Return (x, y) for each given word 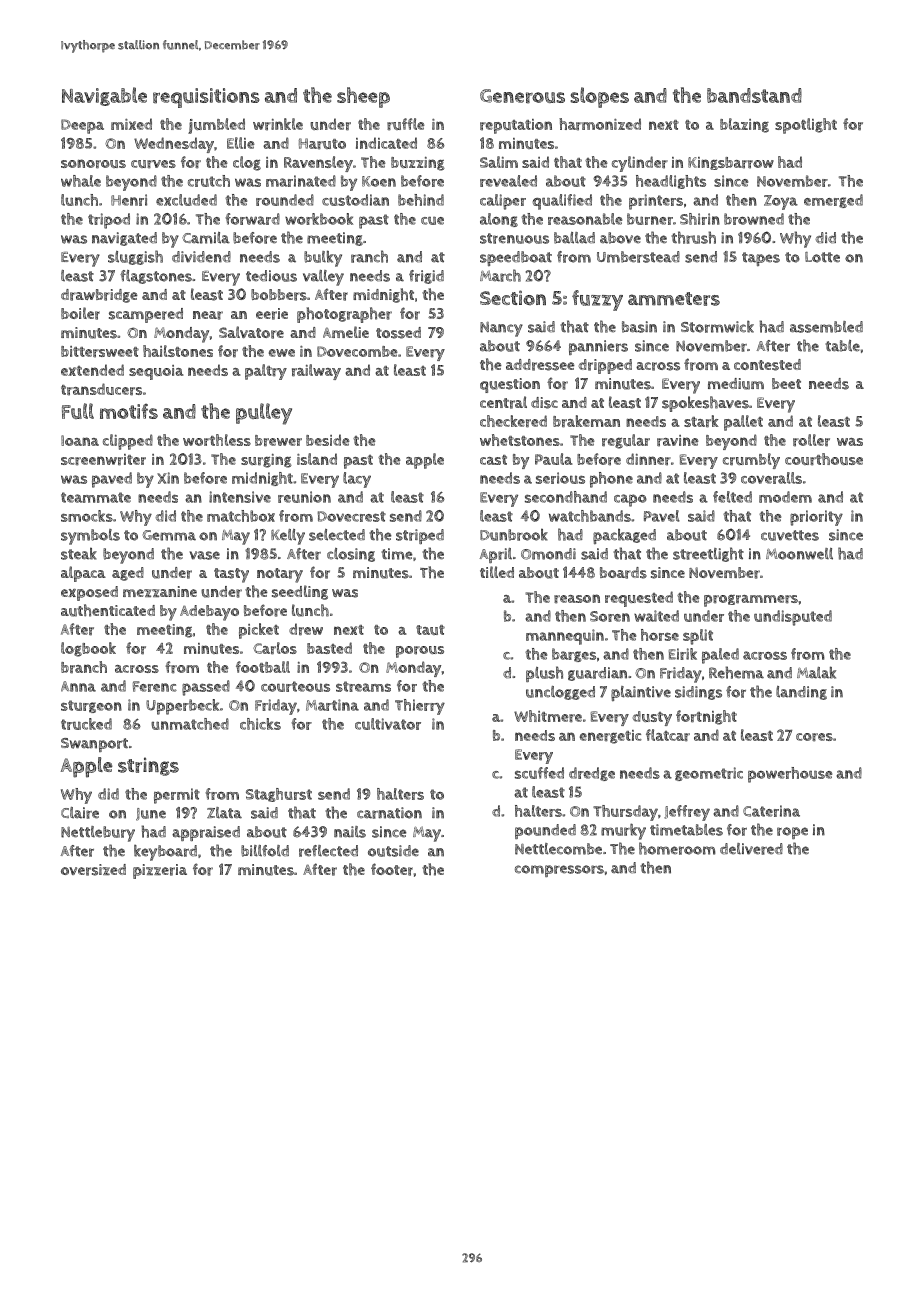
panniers (598, 347)
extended (92, 370)
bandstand (754, 95)
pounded (545, 831)
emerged (833, 201)
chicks (260, 724)
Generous (522, 96)
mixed (131, 124)
